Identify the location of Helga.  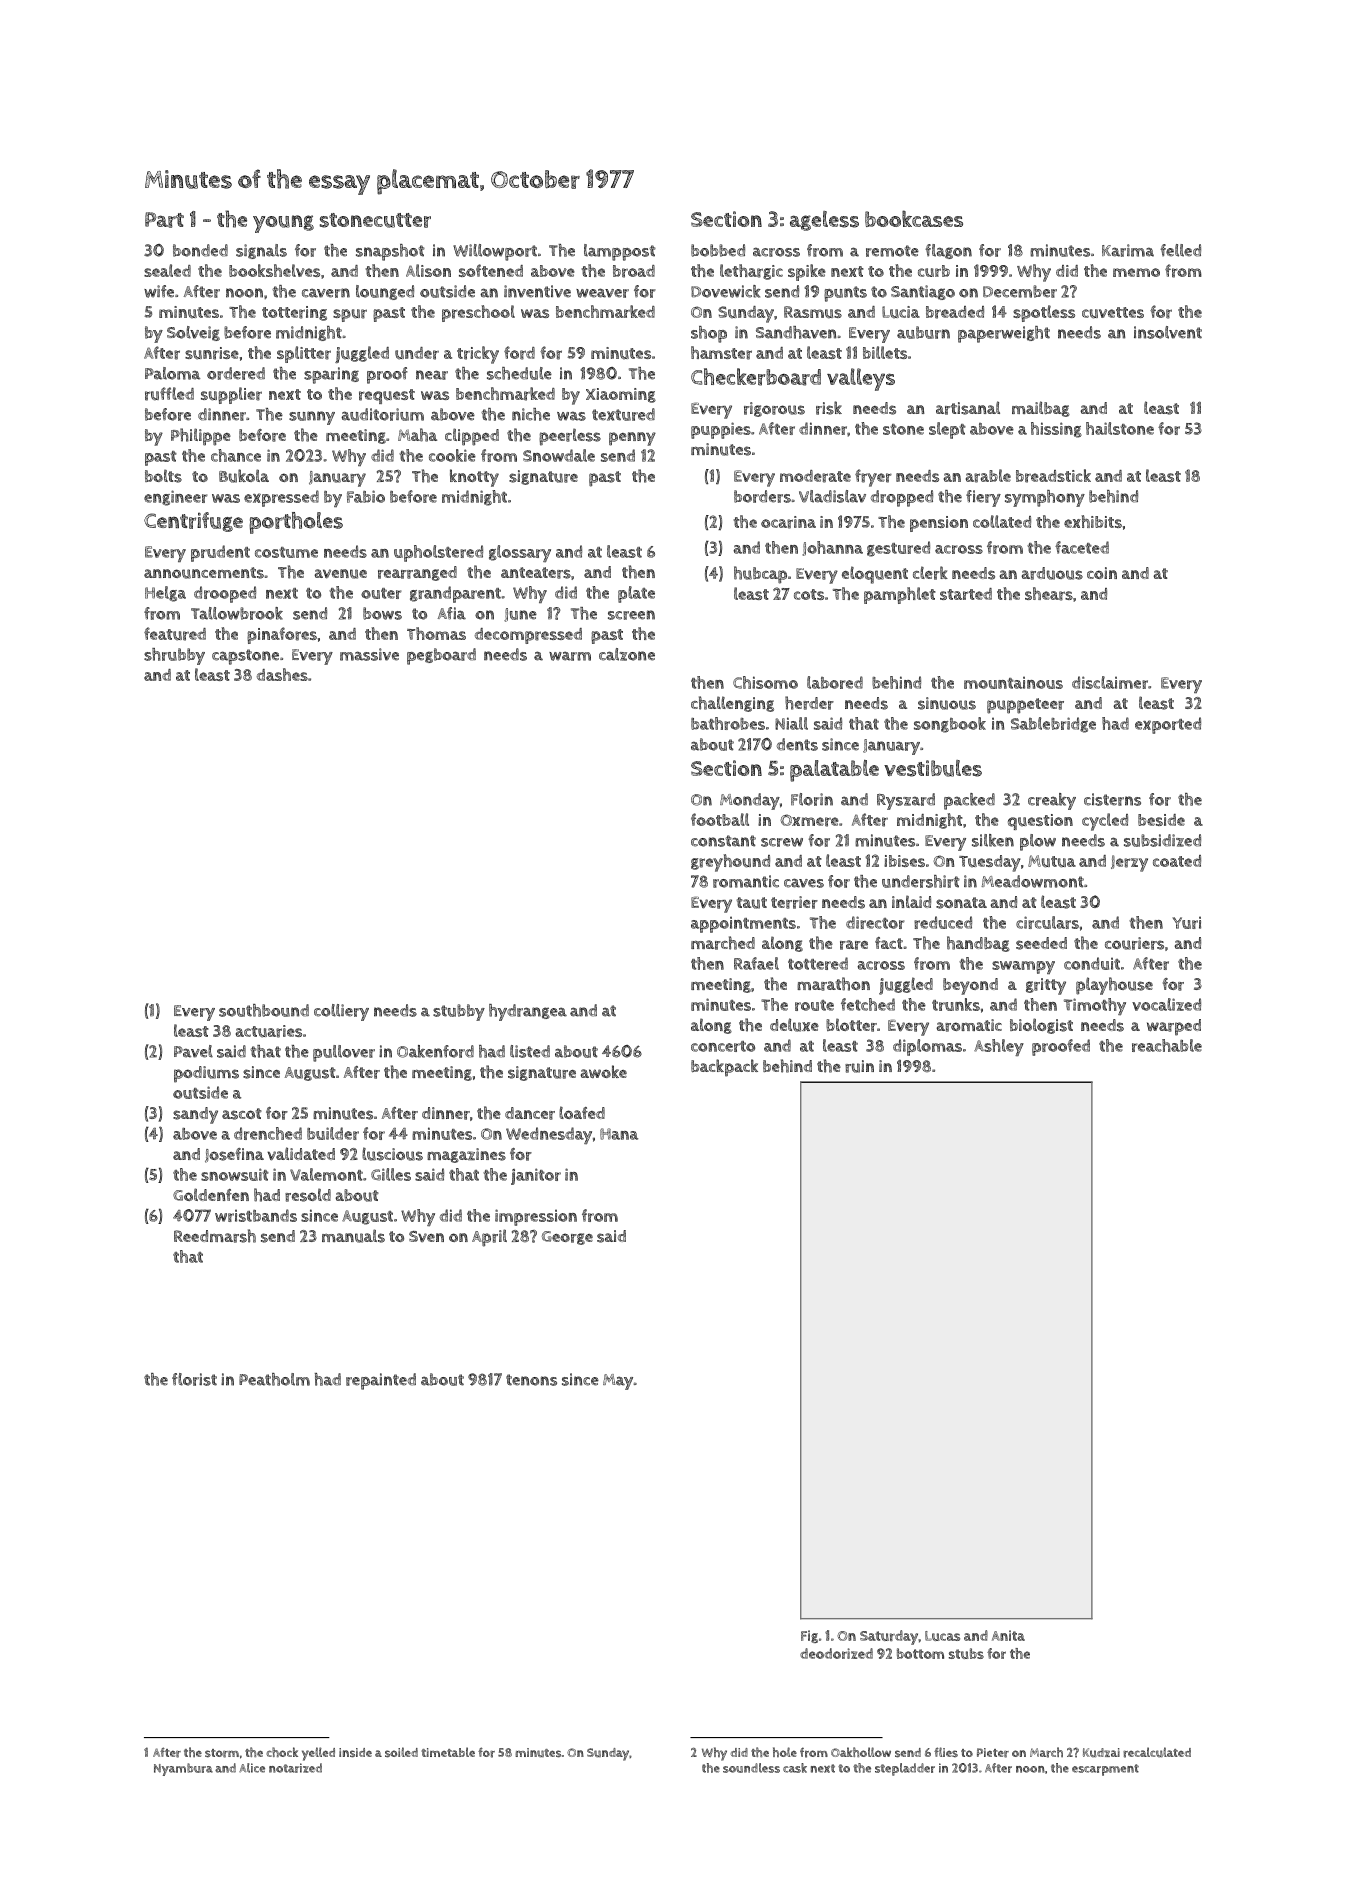
(165, 594).
